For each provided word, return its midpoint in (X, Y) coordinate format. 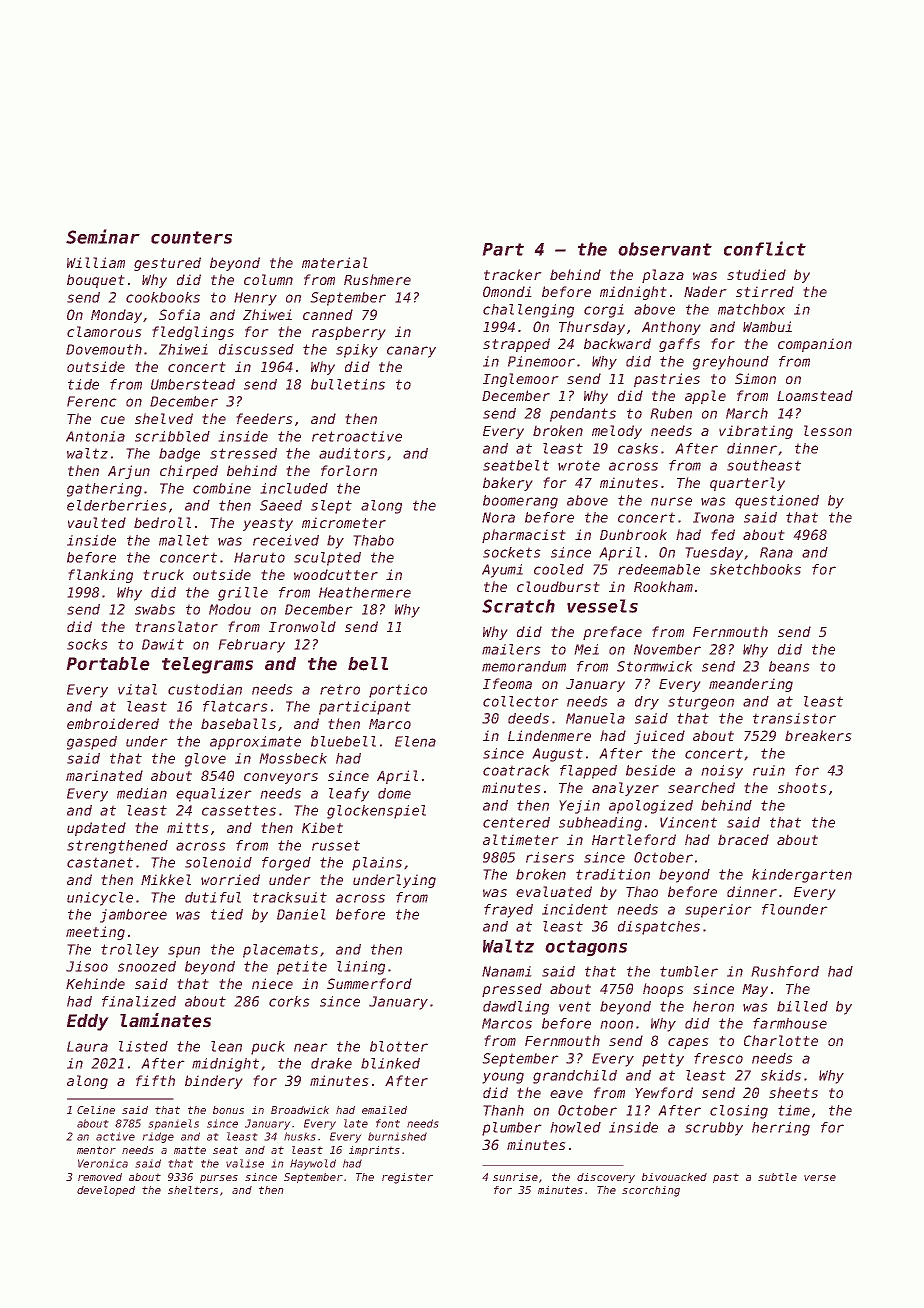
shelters (193, 1190)
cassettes (239, 810)
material (335, 262)
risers (550, 857)
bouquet (96, 281)
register (407, 1178)
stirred (765, 291)
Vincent (688, 822)
